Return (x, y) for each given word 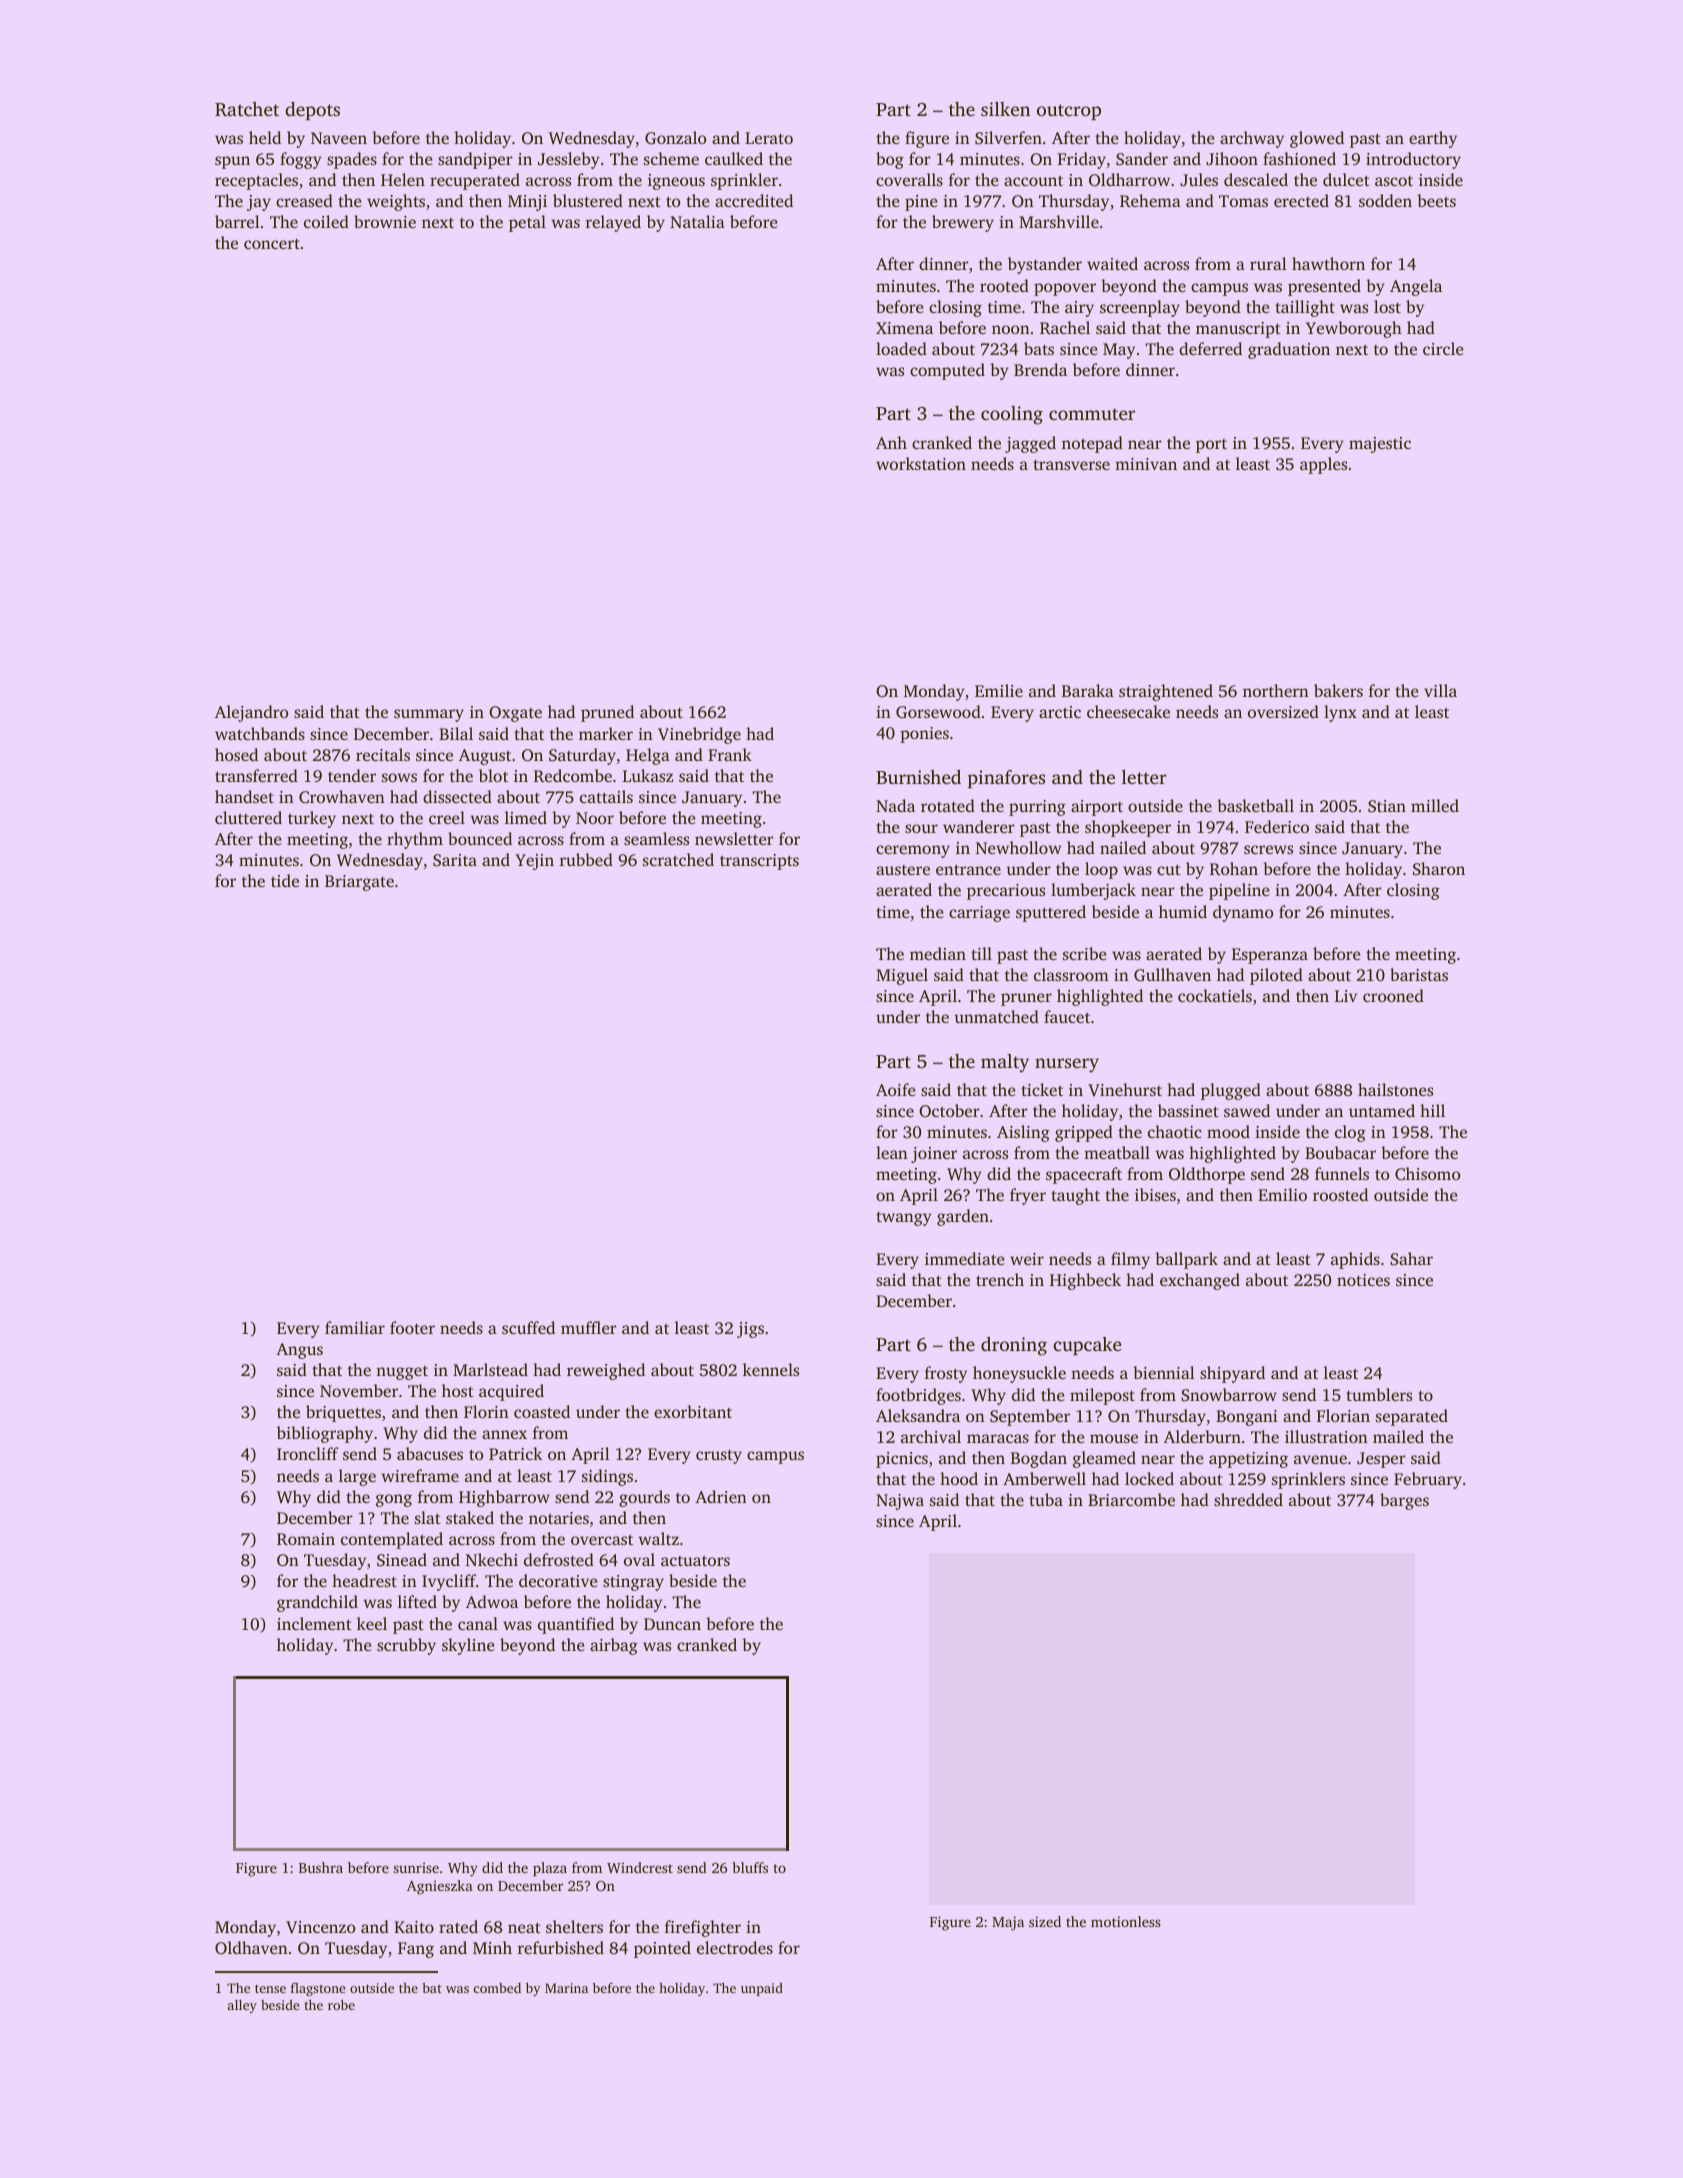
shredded (1248, 1499)
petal (527, 223)
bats (1039, 348)
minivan (1146, 464)
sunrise (416, 1867)
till (981, 953)
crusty (719, 1457)
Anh (891, 442)
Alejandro (251, 713)
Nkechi (492, 1559)
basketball (1255, 805)
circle (1443, 348)
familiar (355, 1327)
